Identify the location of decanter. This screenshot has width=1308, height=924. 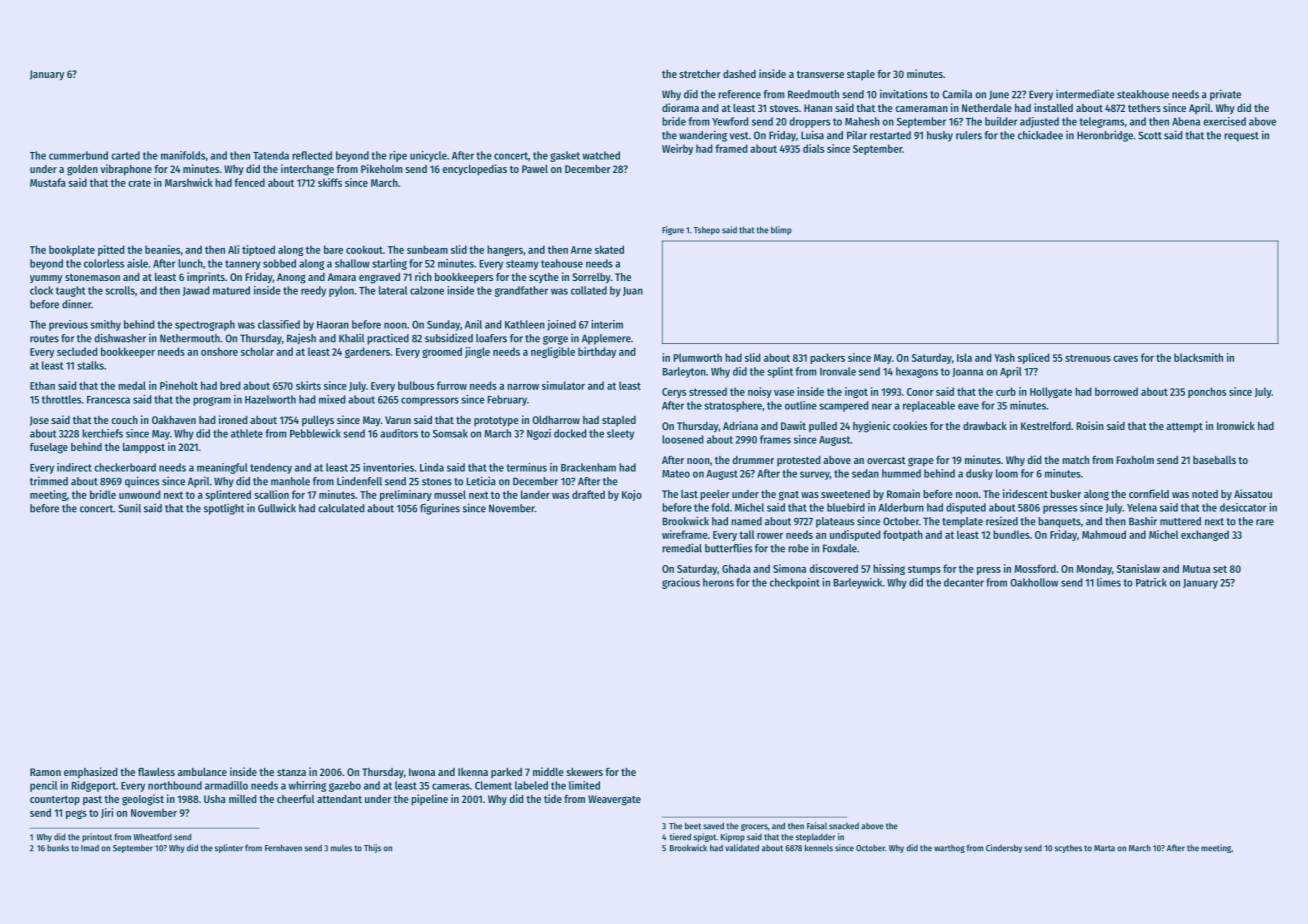
(964, 582).
